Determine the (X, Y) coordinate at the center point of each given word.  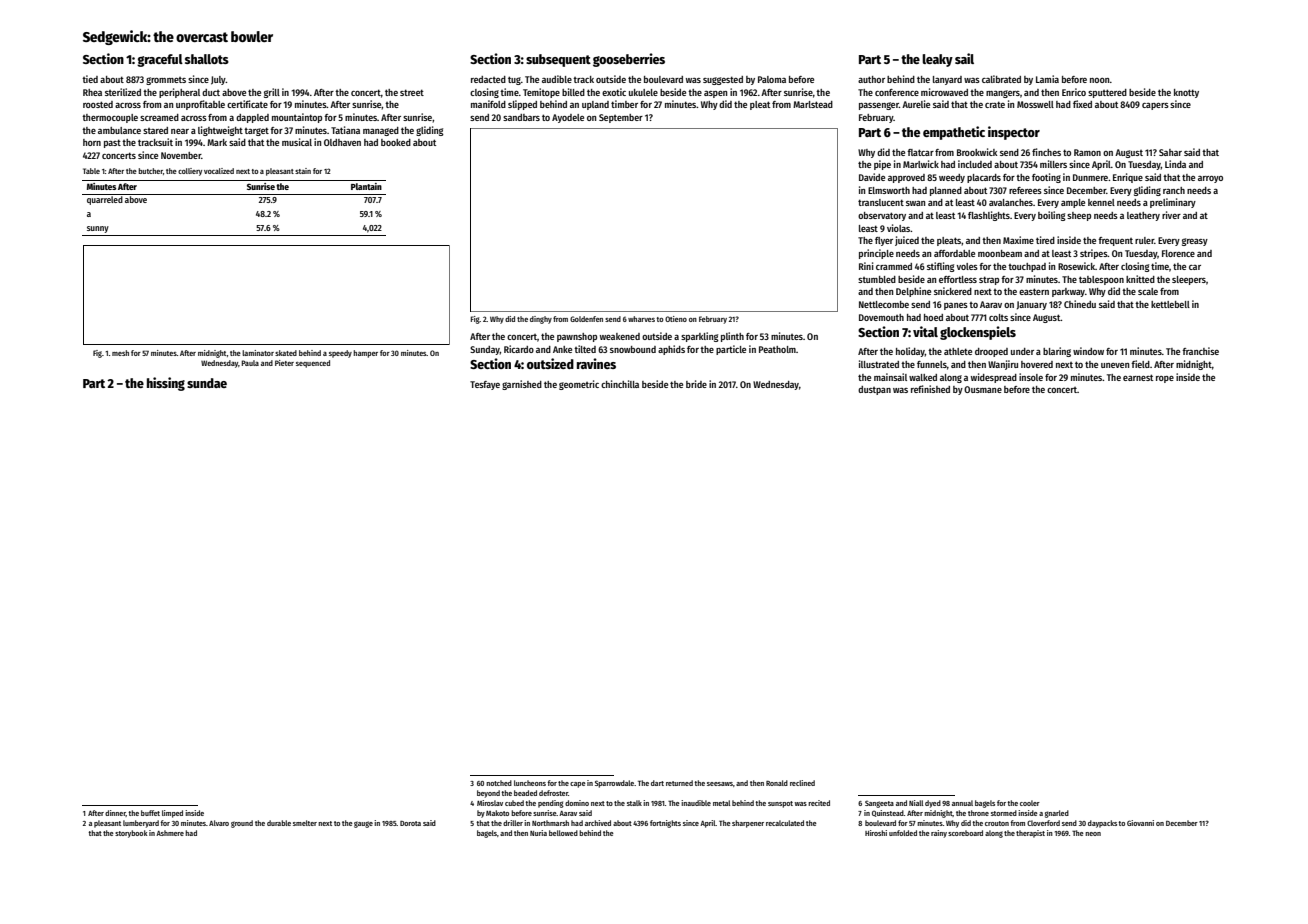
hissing (166, 384)
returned (679, 783)
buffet (150, 813)
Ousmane (983, 389)
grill (272, 93)
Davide (872, 177)
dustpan (874, 390)
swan (915, 203)
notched (499, 783)
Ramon (1087, 152)
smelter (305, 823)
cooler (1030, 803)
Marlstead (813, 104)
